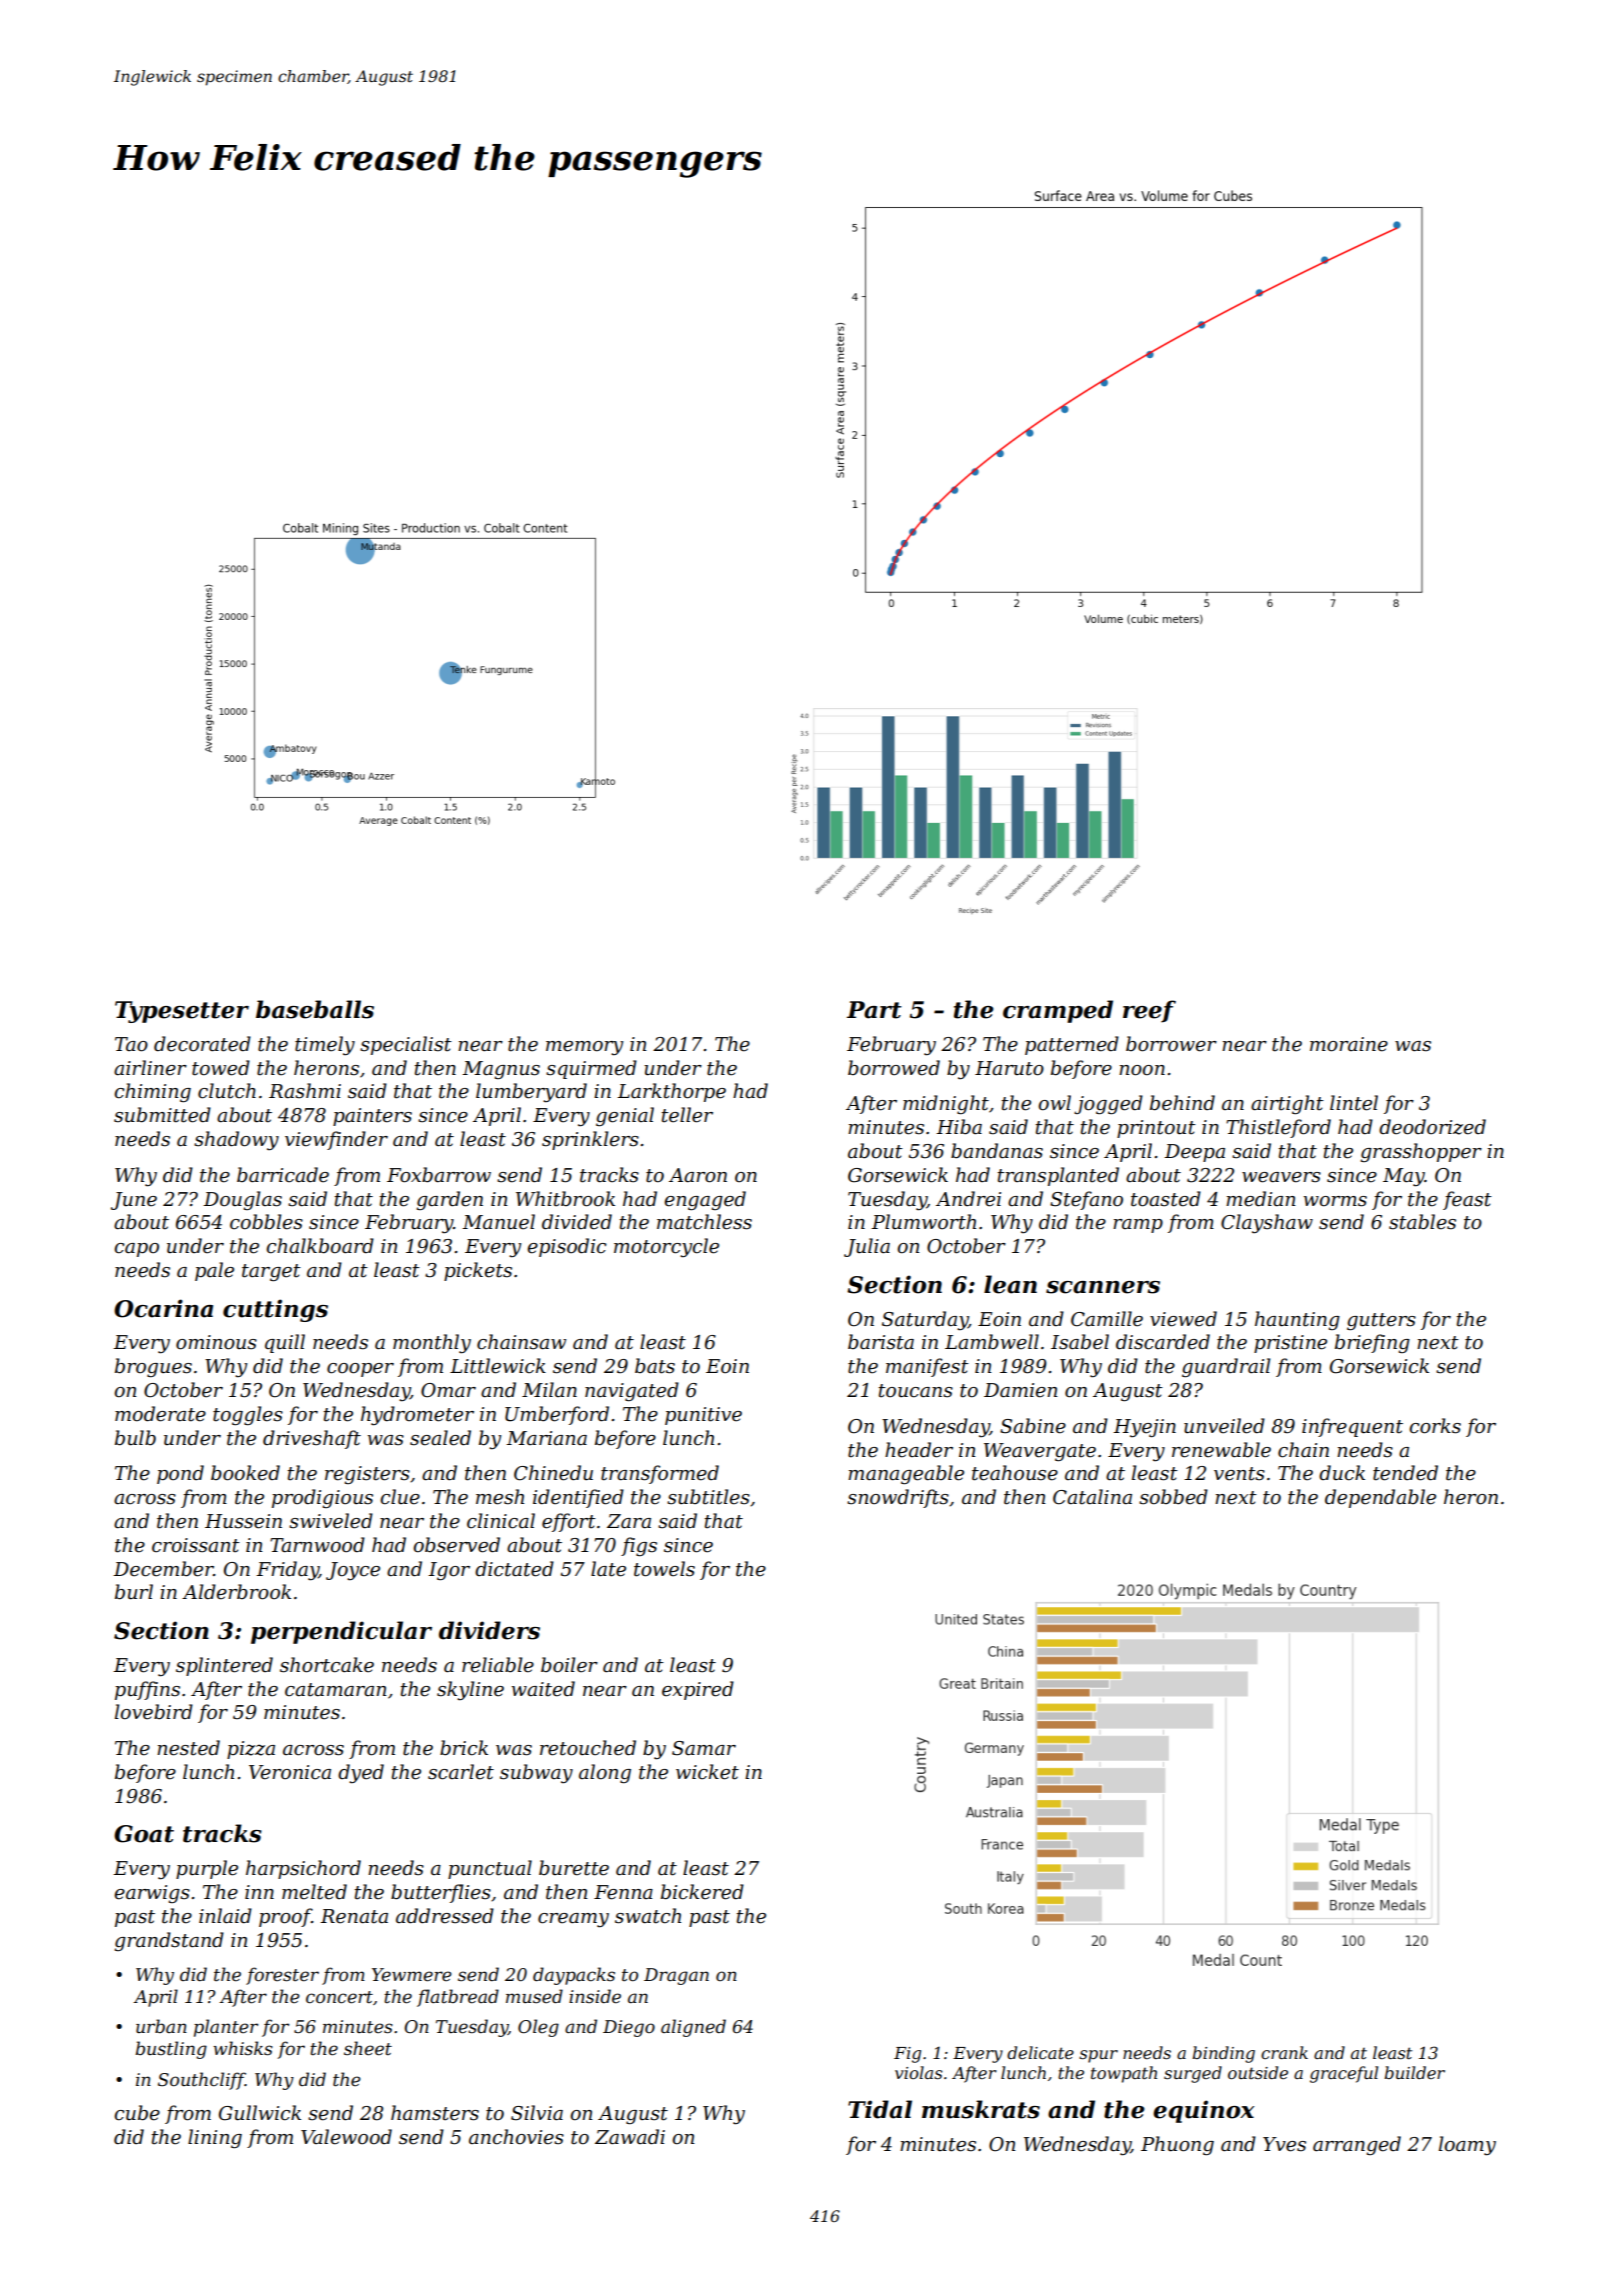 The width and height of the page is (1620, 2292). What do you see at coordinates (574, 1868) in the page?
I see `burette` at bounding box center [574, 1868].
